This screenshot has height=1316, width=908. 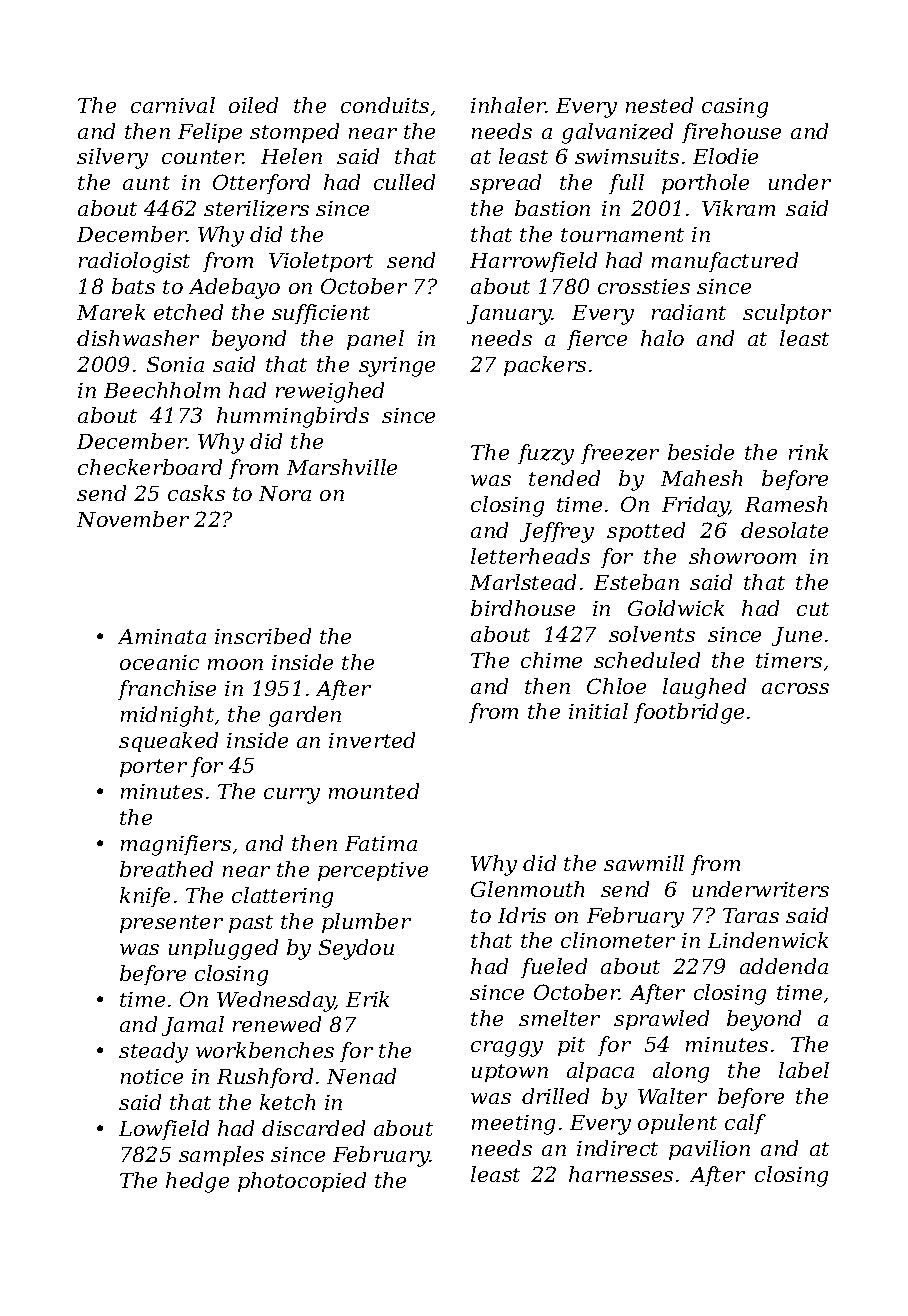 I want to click on clattering, so click(x=282, y=897).
